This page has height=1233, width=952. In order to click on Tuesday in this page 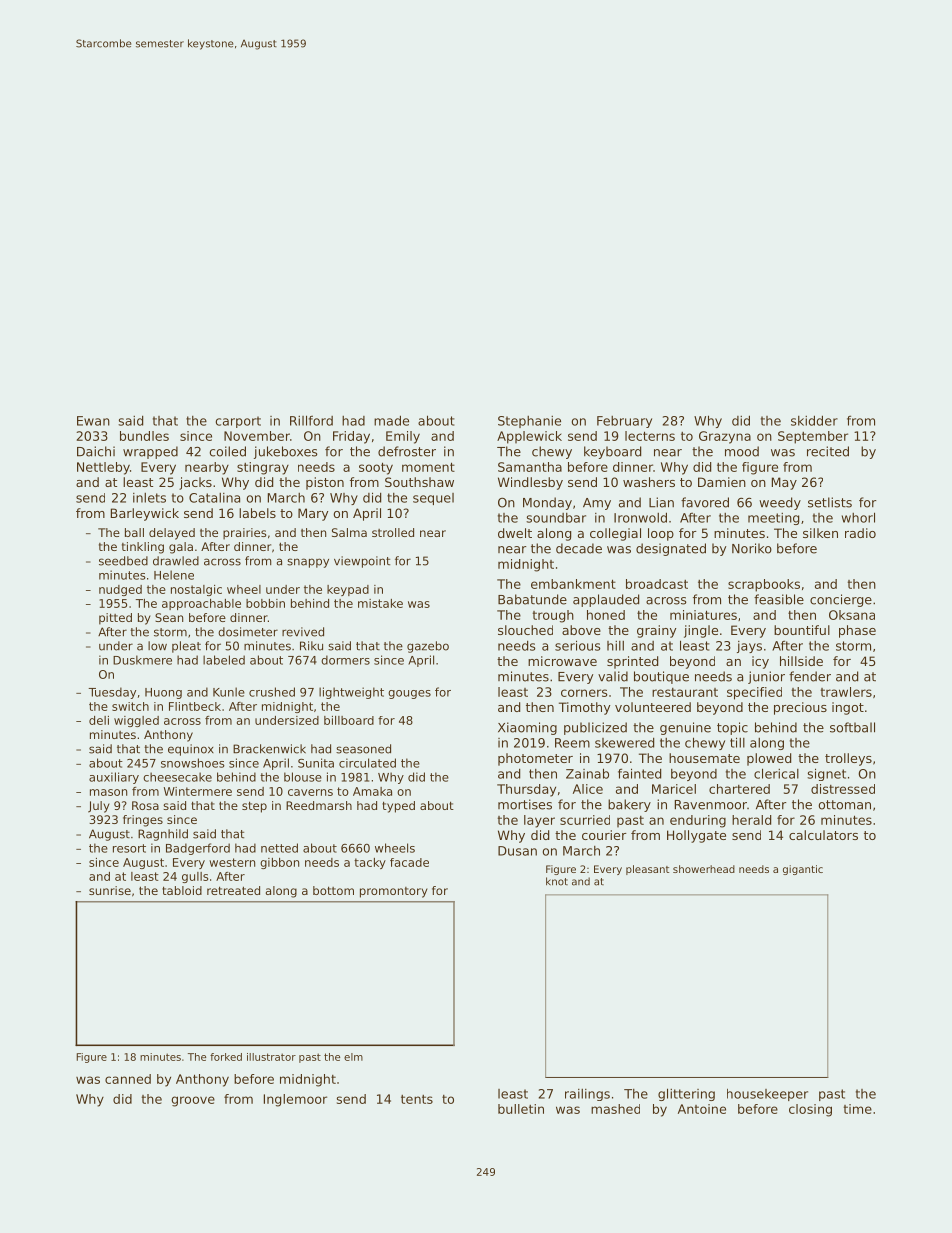, I will do `click(112, 693)`.
